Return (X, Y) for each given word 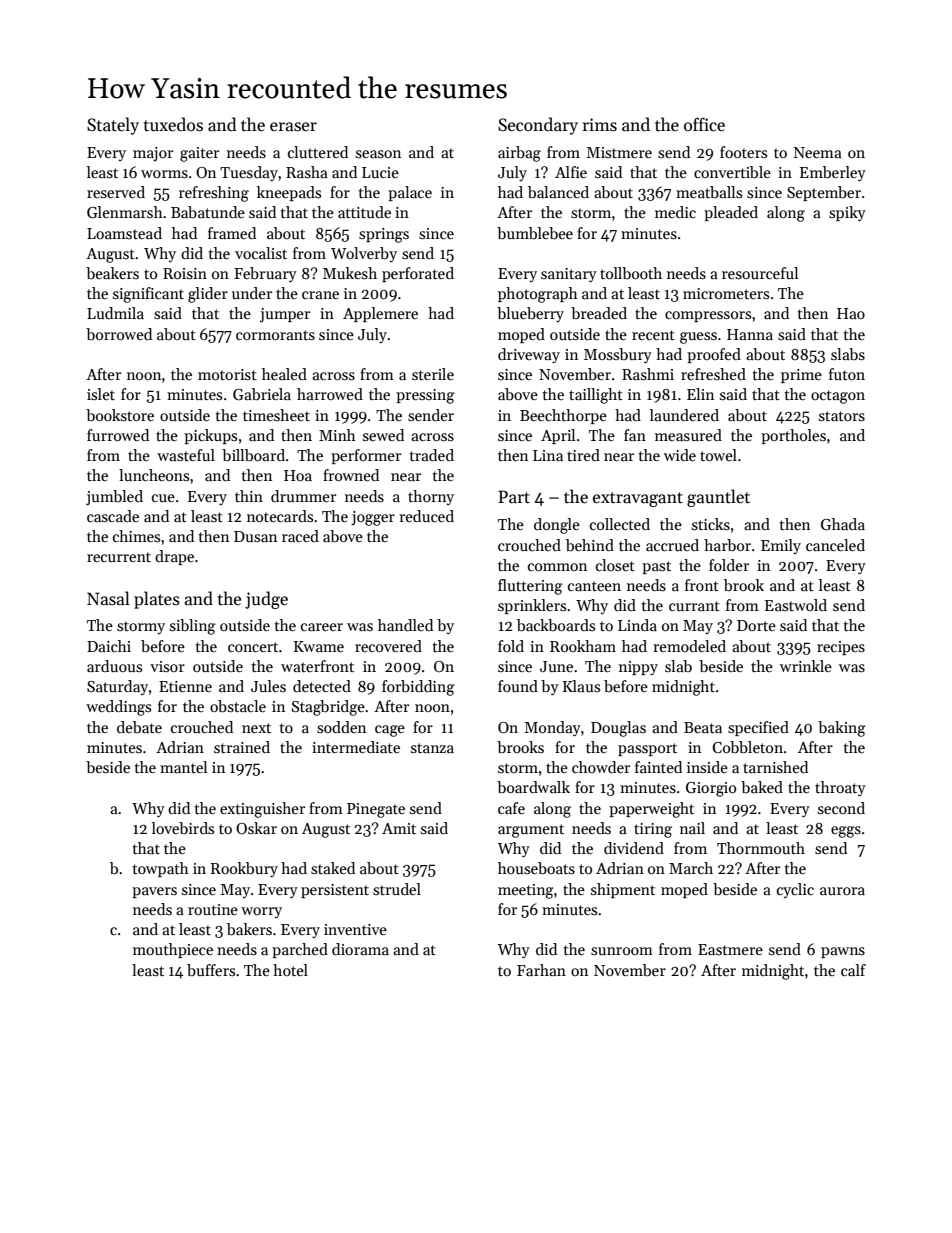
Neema (818, 152)
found (518, 686)
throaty (840, 788)
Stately (113, 126)
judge (266, 600)
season (378, 154)
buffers (211, 970)
